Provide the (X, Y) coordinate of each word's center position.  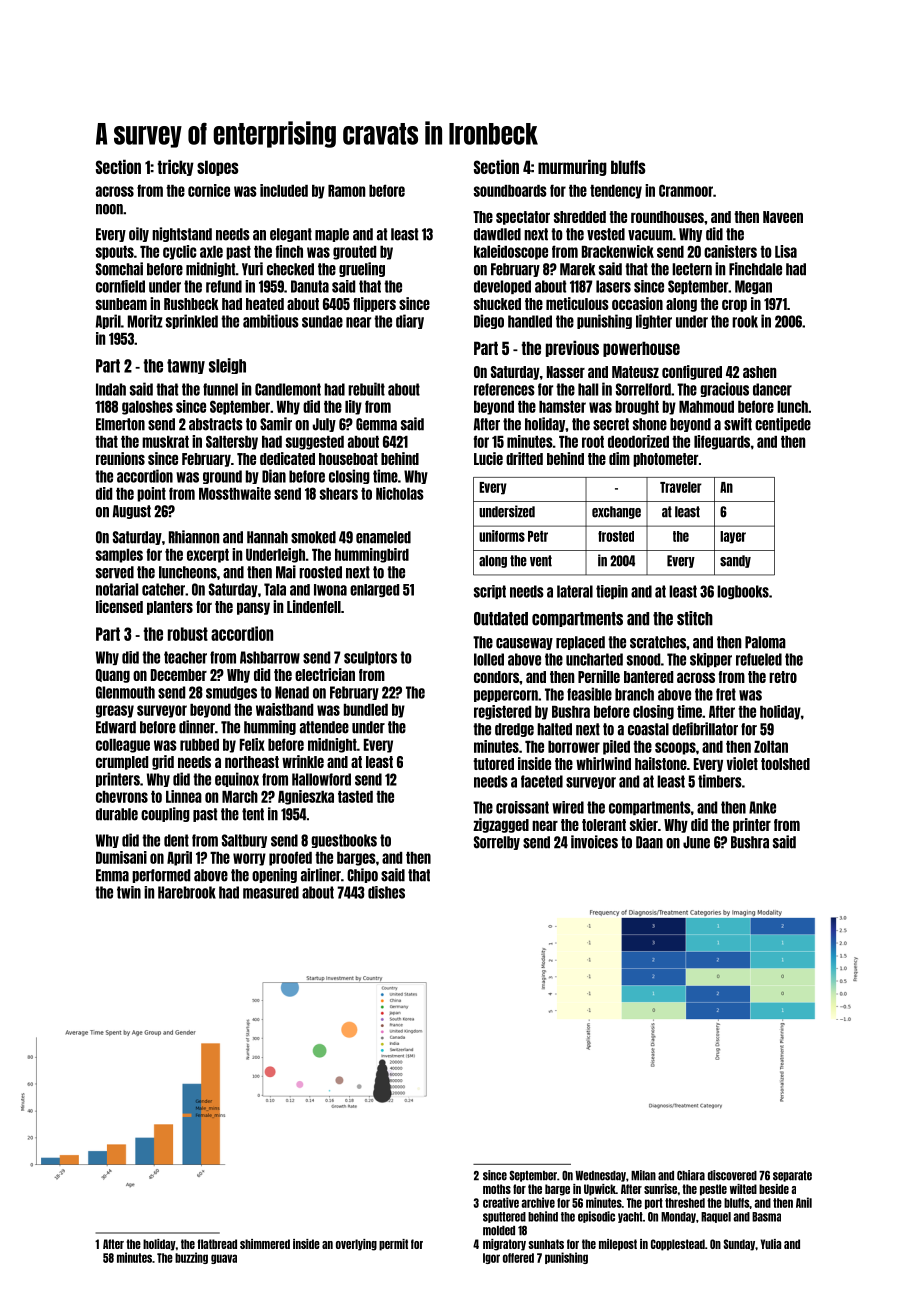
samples (119, 556)
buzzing (191, 1258)
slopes (218, 168)
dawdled (497, 234)
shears (339, 494)
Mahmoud (706, 407)
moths (497, 1189)
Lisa (786, 251)
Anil (804, 1202)
